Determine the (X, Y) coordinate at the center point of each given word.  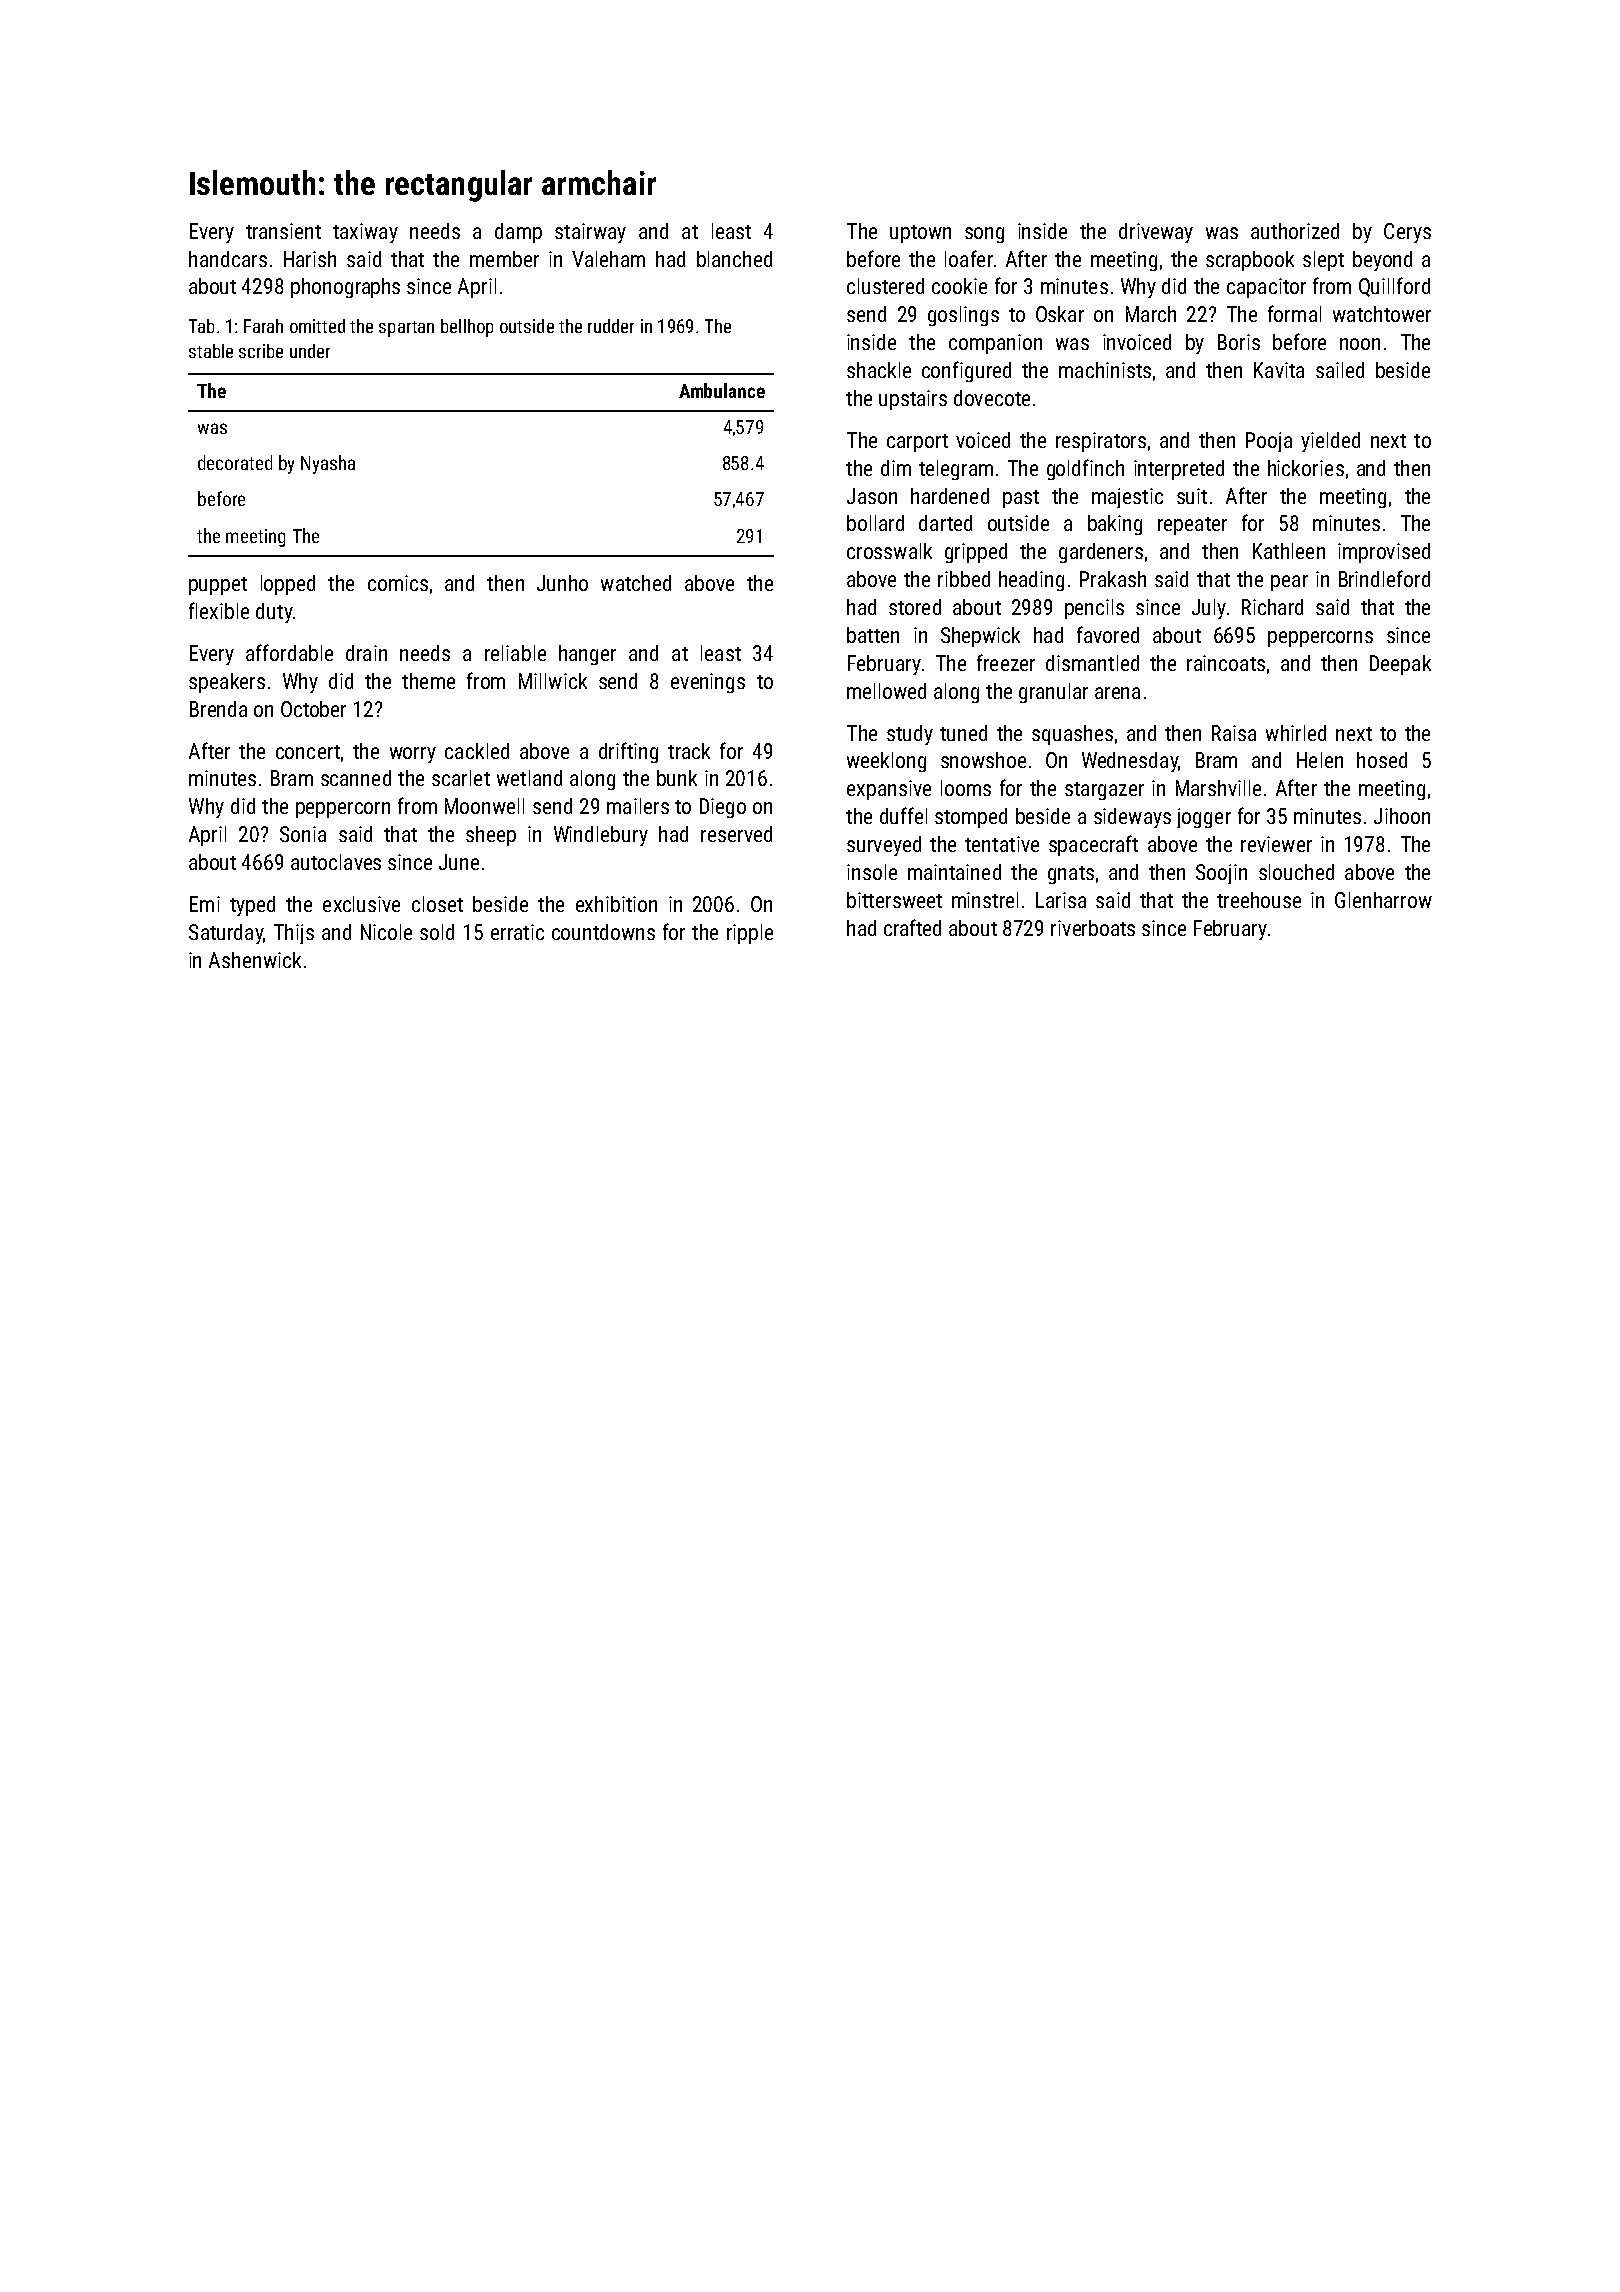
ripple (750, 934)
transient (283, 231)
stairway (590, 233)
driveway (1156, 233)
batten (873, 635)
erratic (517, 932)
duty (274, 613)
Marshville (1218, 788)
